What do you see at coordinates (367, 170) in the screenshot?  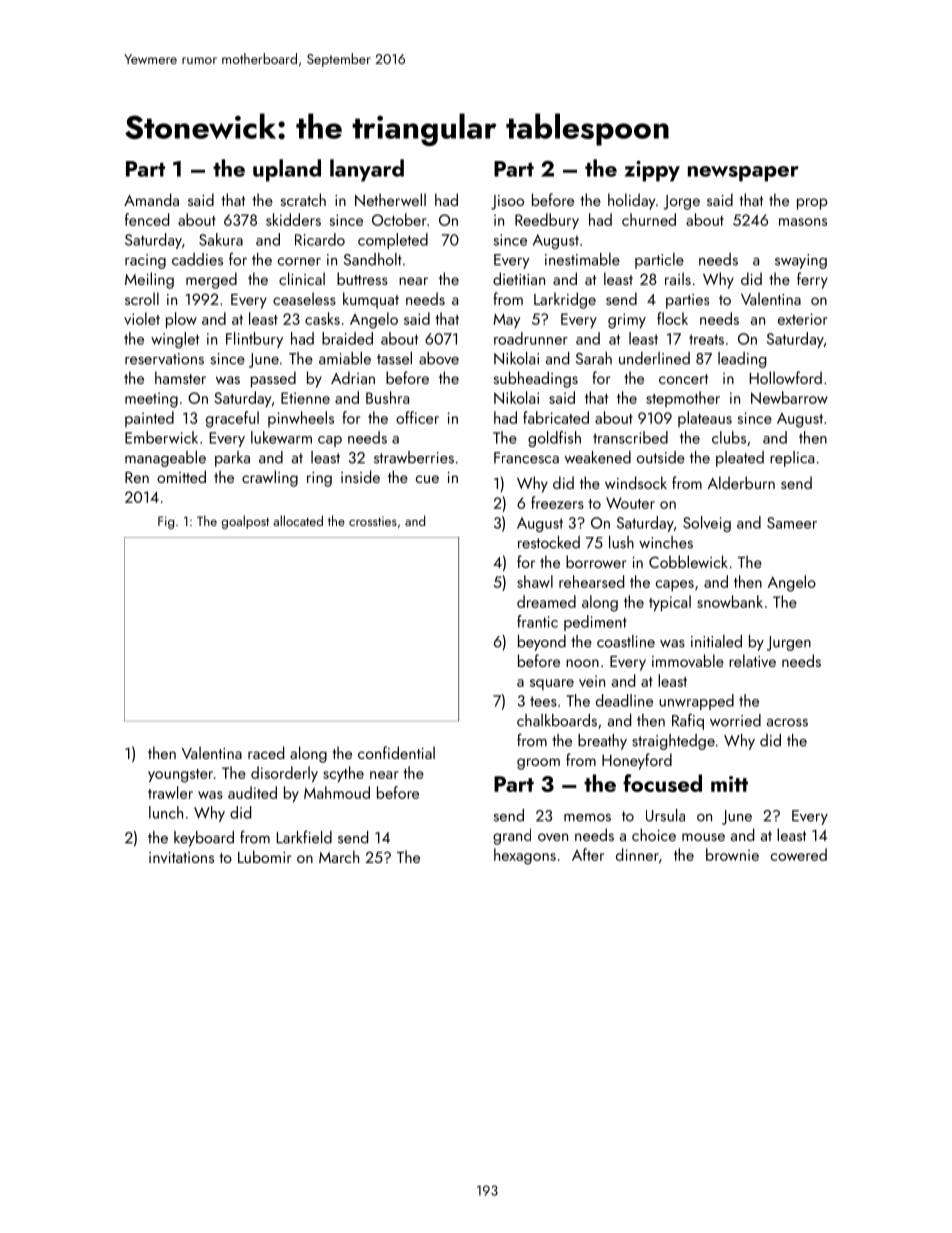 I see `lanyard` at bounding box center [367, 170].
